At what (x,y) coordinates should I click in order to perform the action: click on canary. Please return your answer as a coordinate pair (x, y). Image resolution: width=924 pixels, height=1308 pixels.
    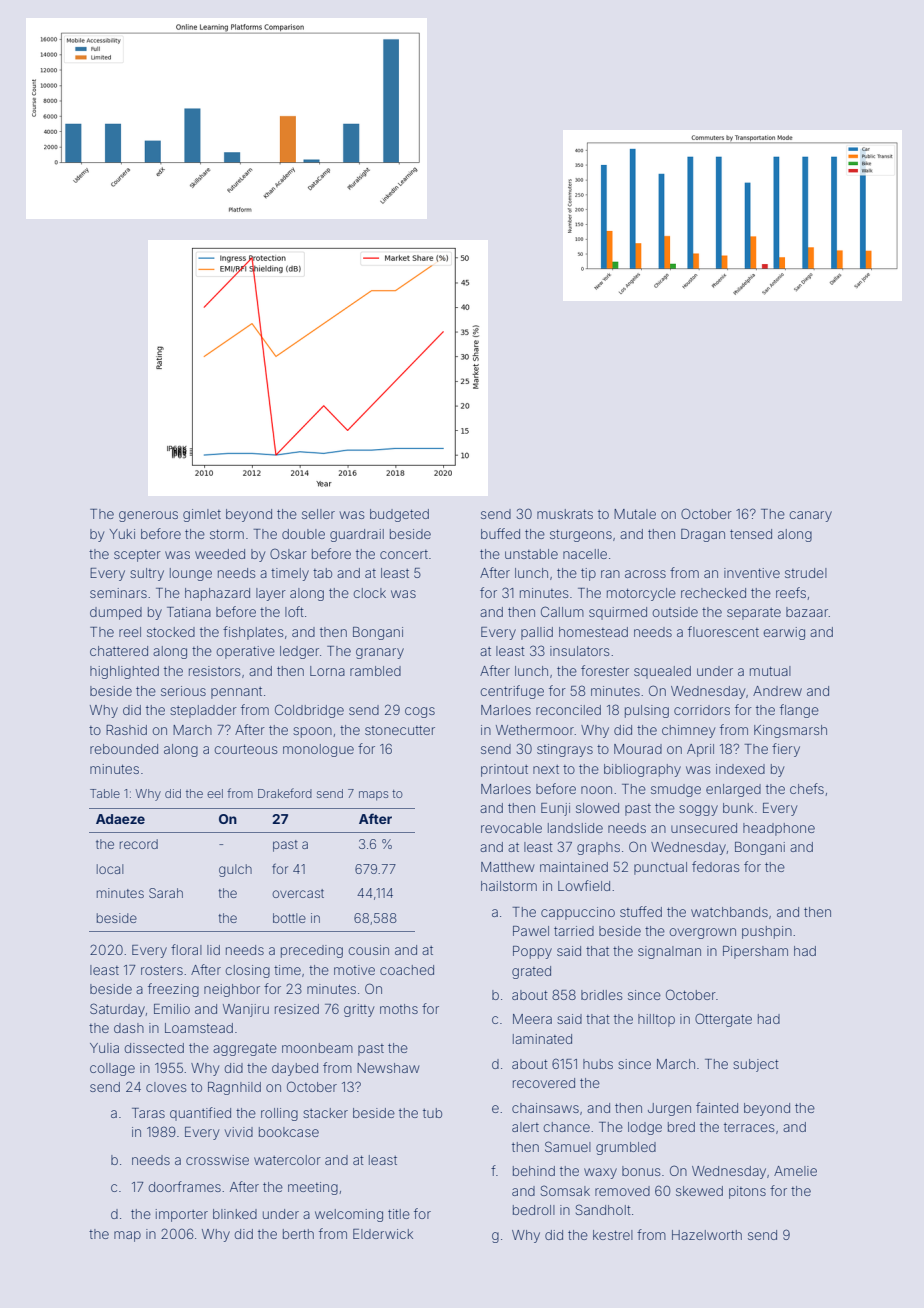
    Looking at the image, I should click on (810, 516).
